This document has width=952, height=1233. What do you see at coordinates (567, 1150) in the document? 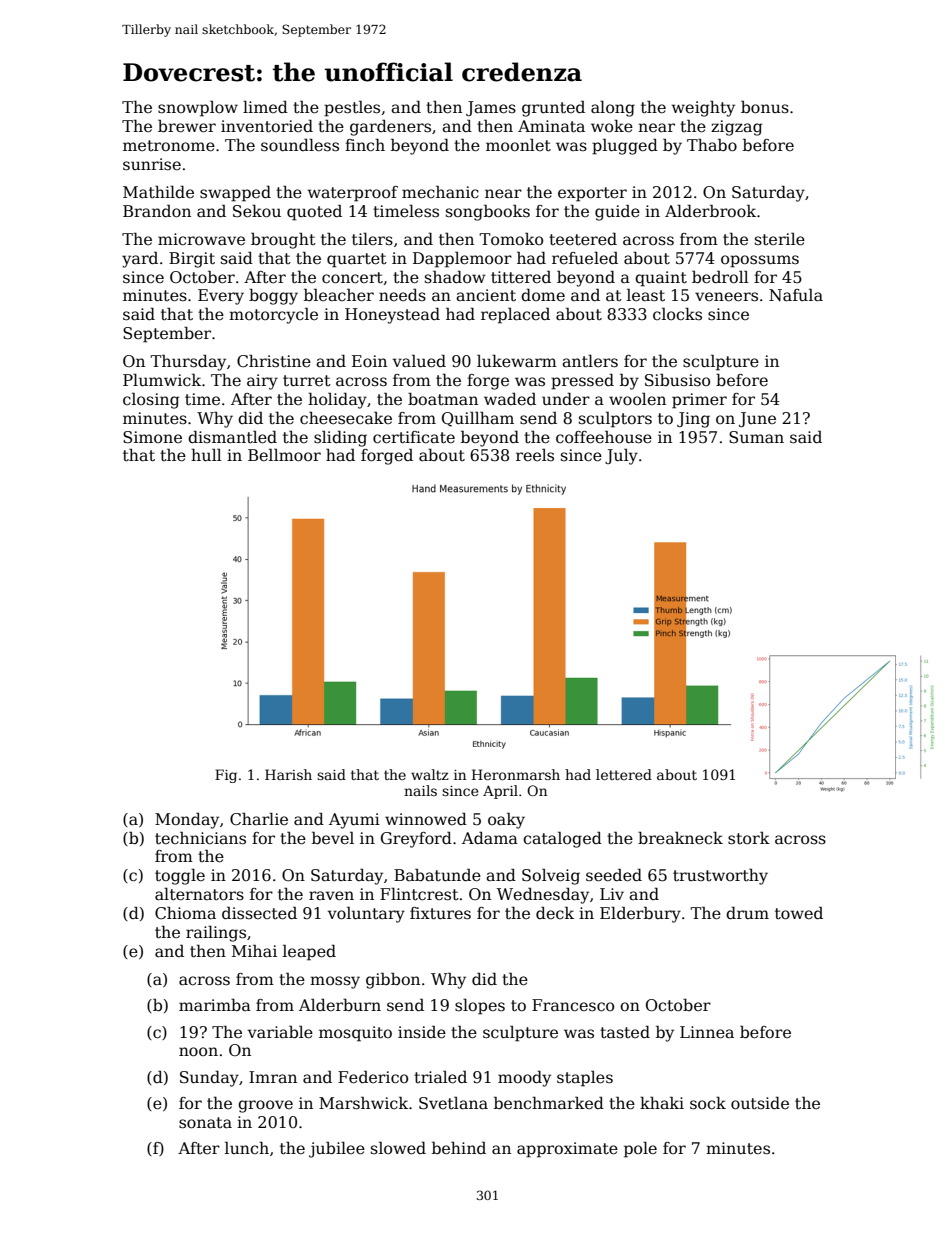
I see `approximate` at bounding box center [567, 1150].
